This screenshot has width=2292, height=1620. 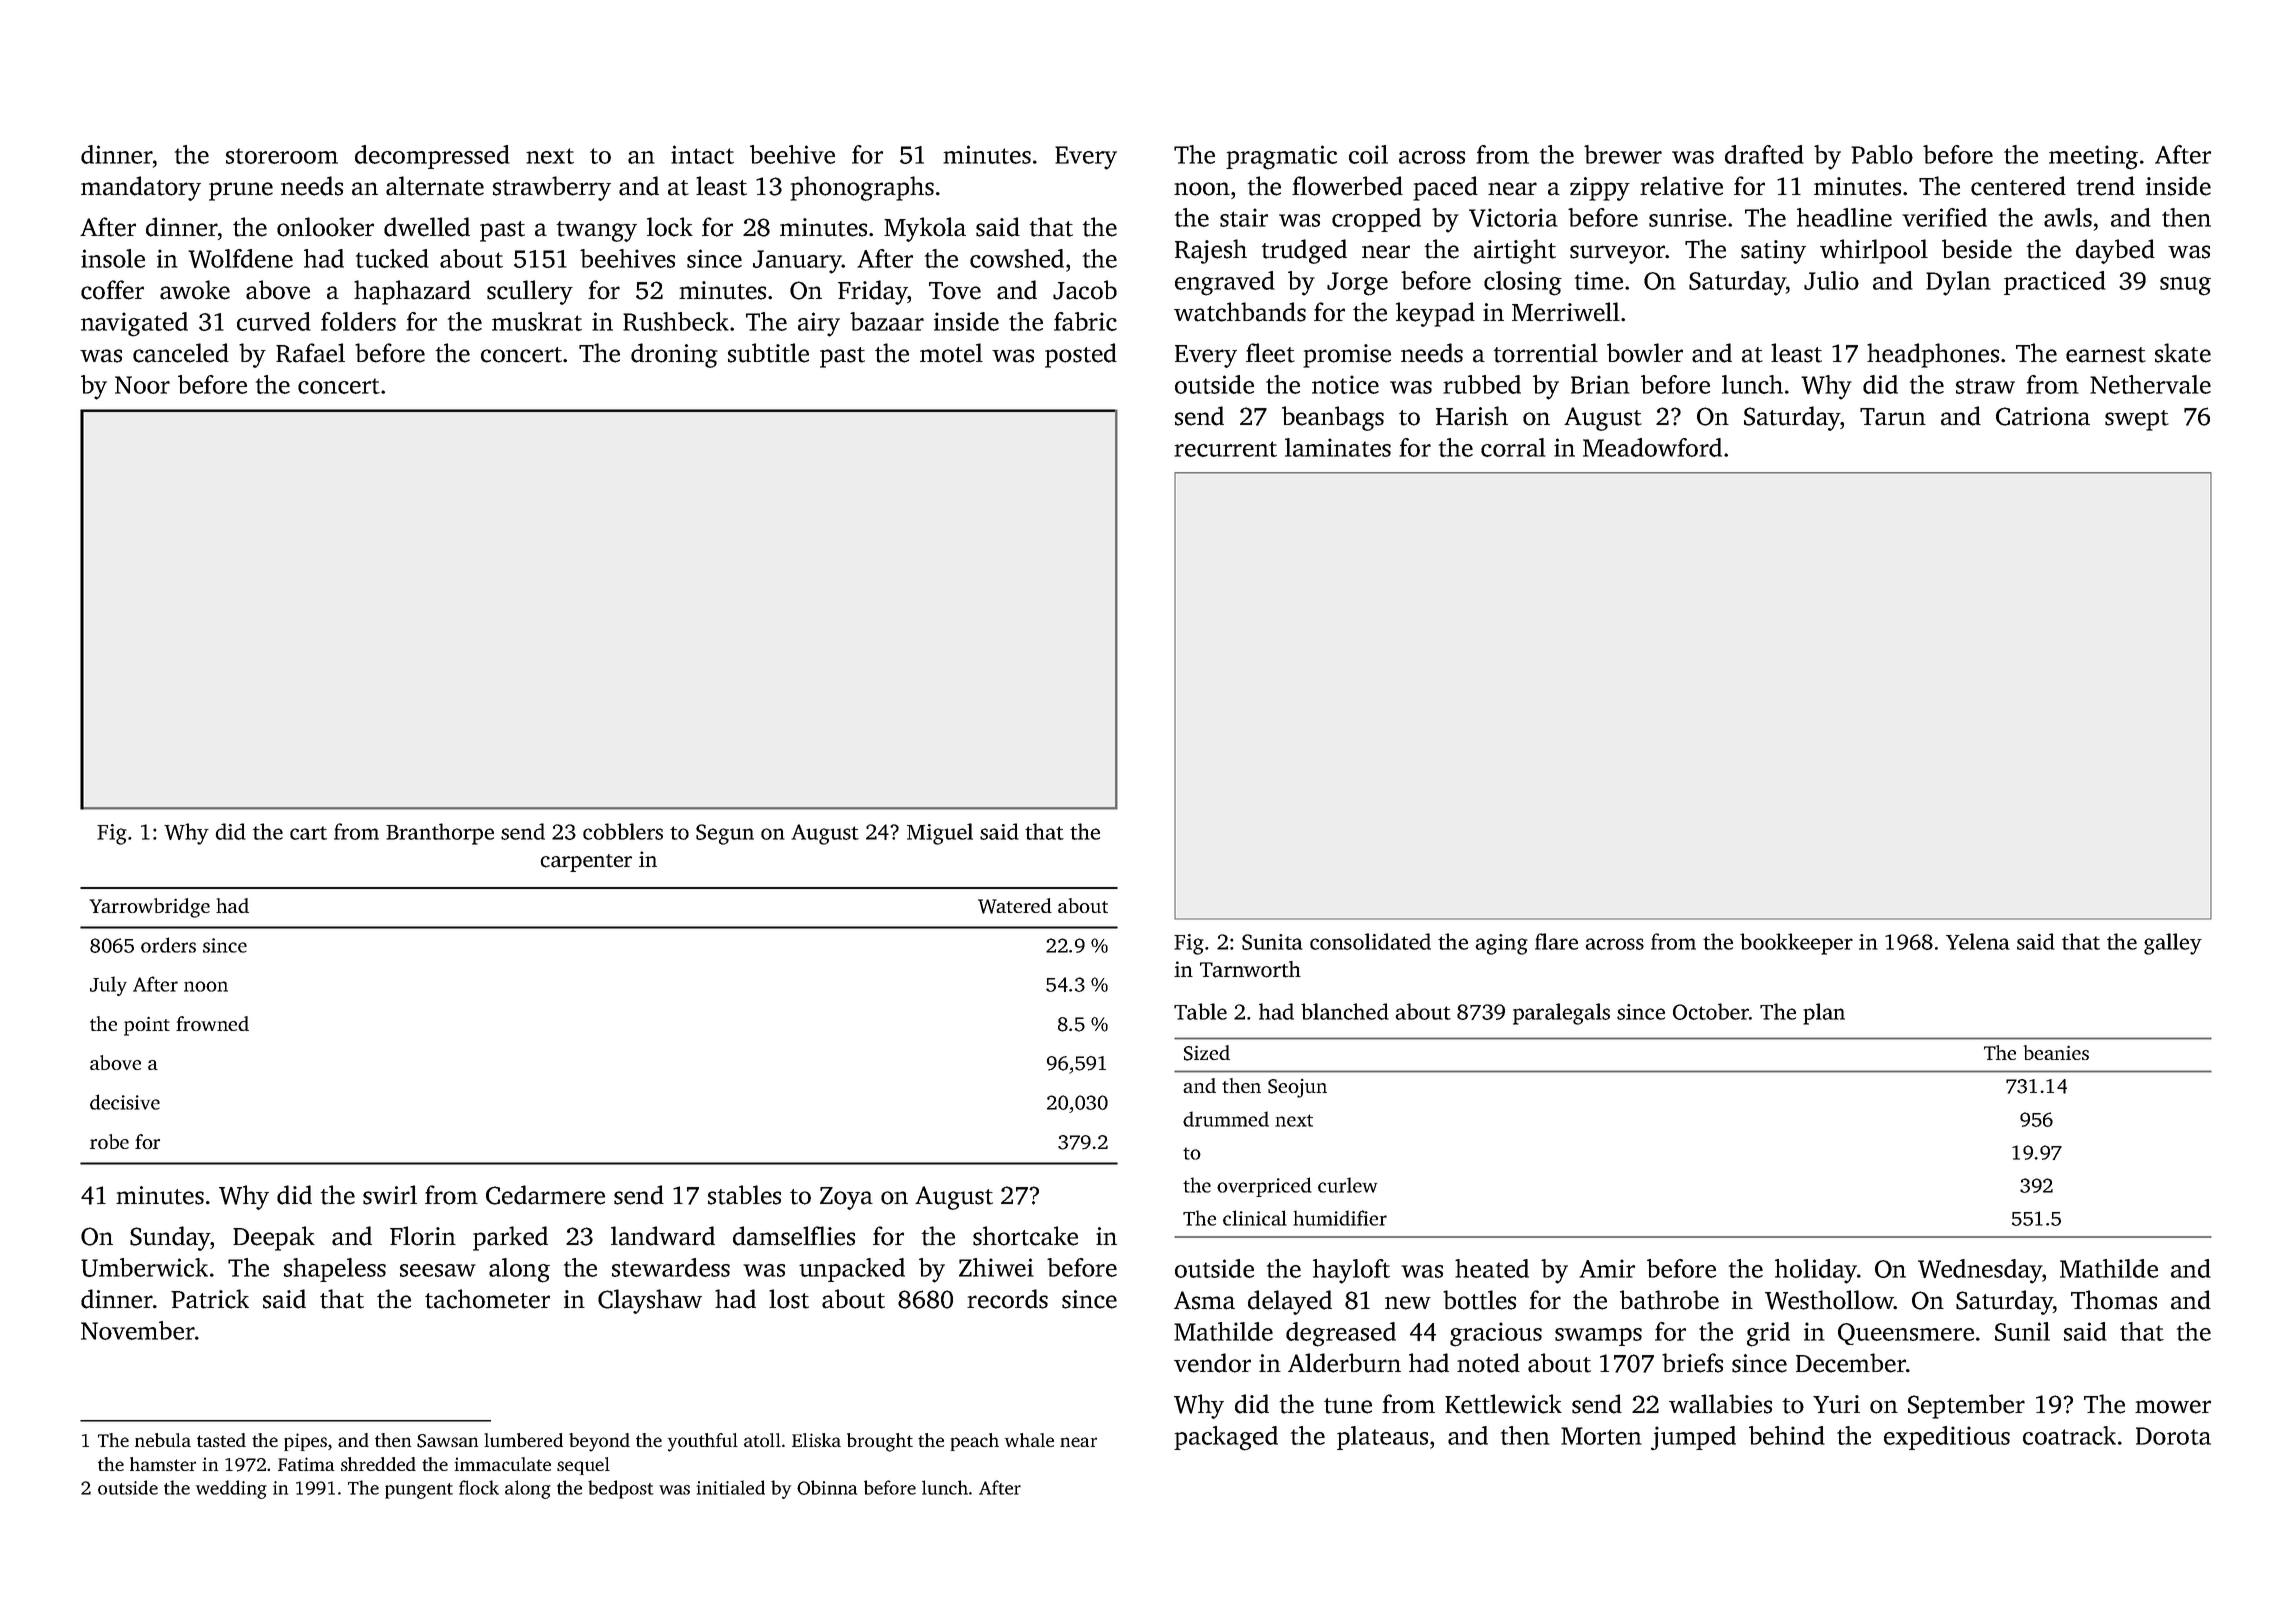 I want to click on shapeless, so click(x=335, y=1270).
